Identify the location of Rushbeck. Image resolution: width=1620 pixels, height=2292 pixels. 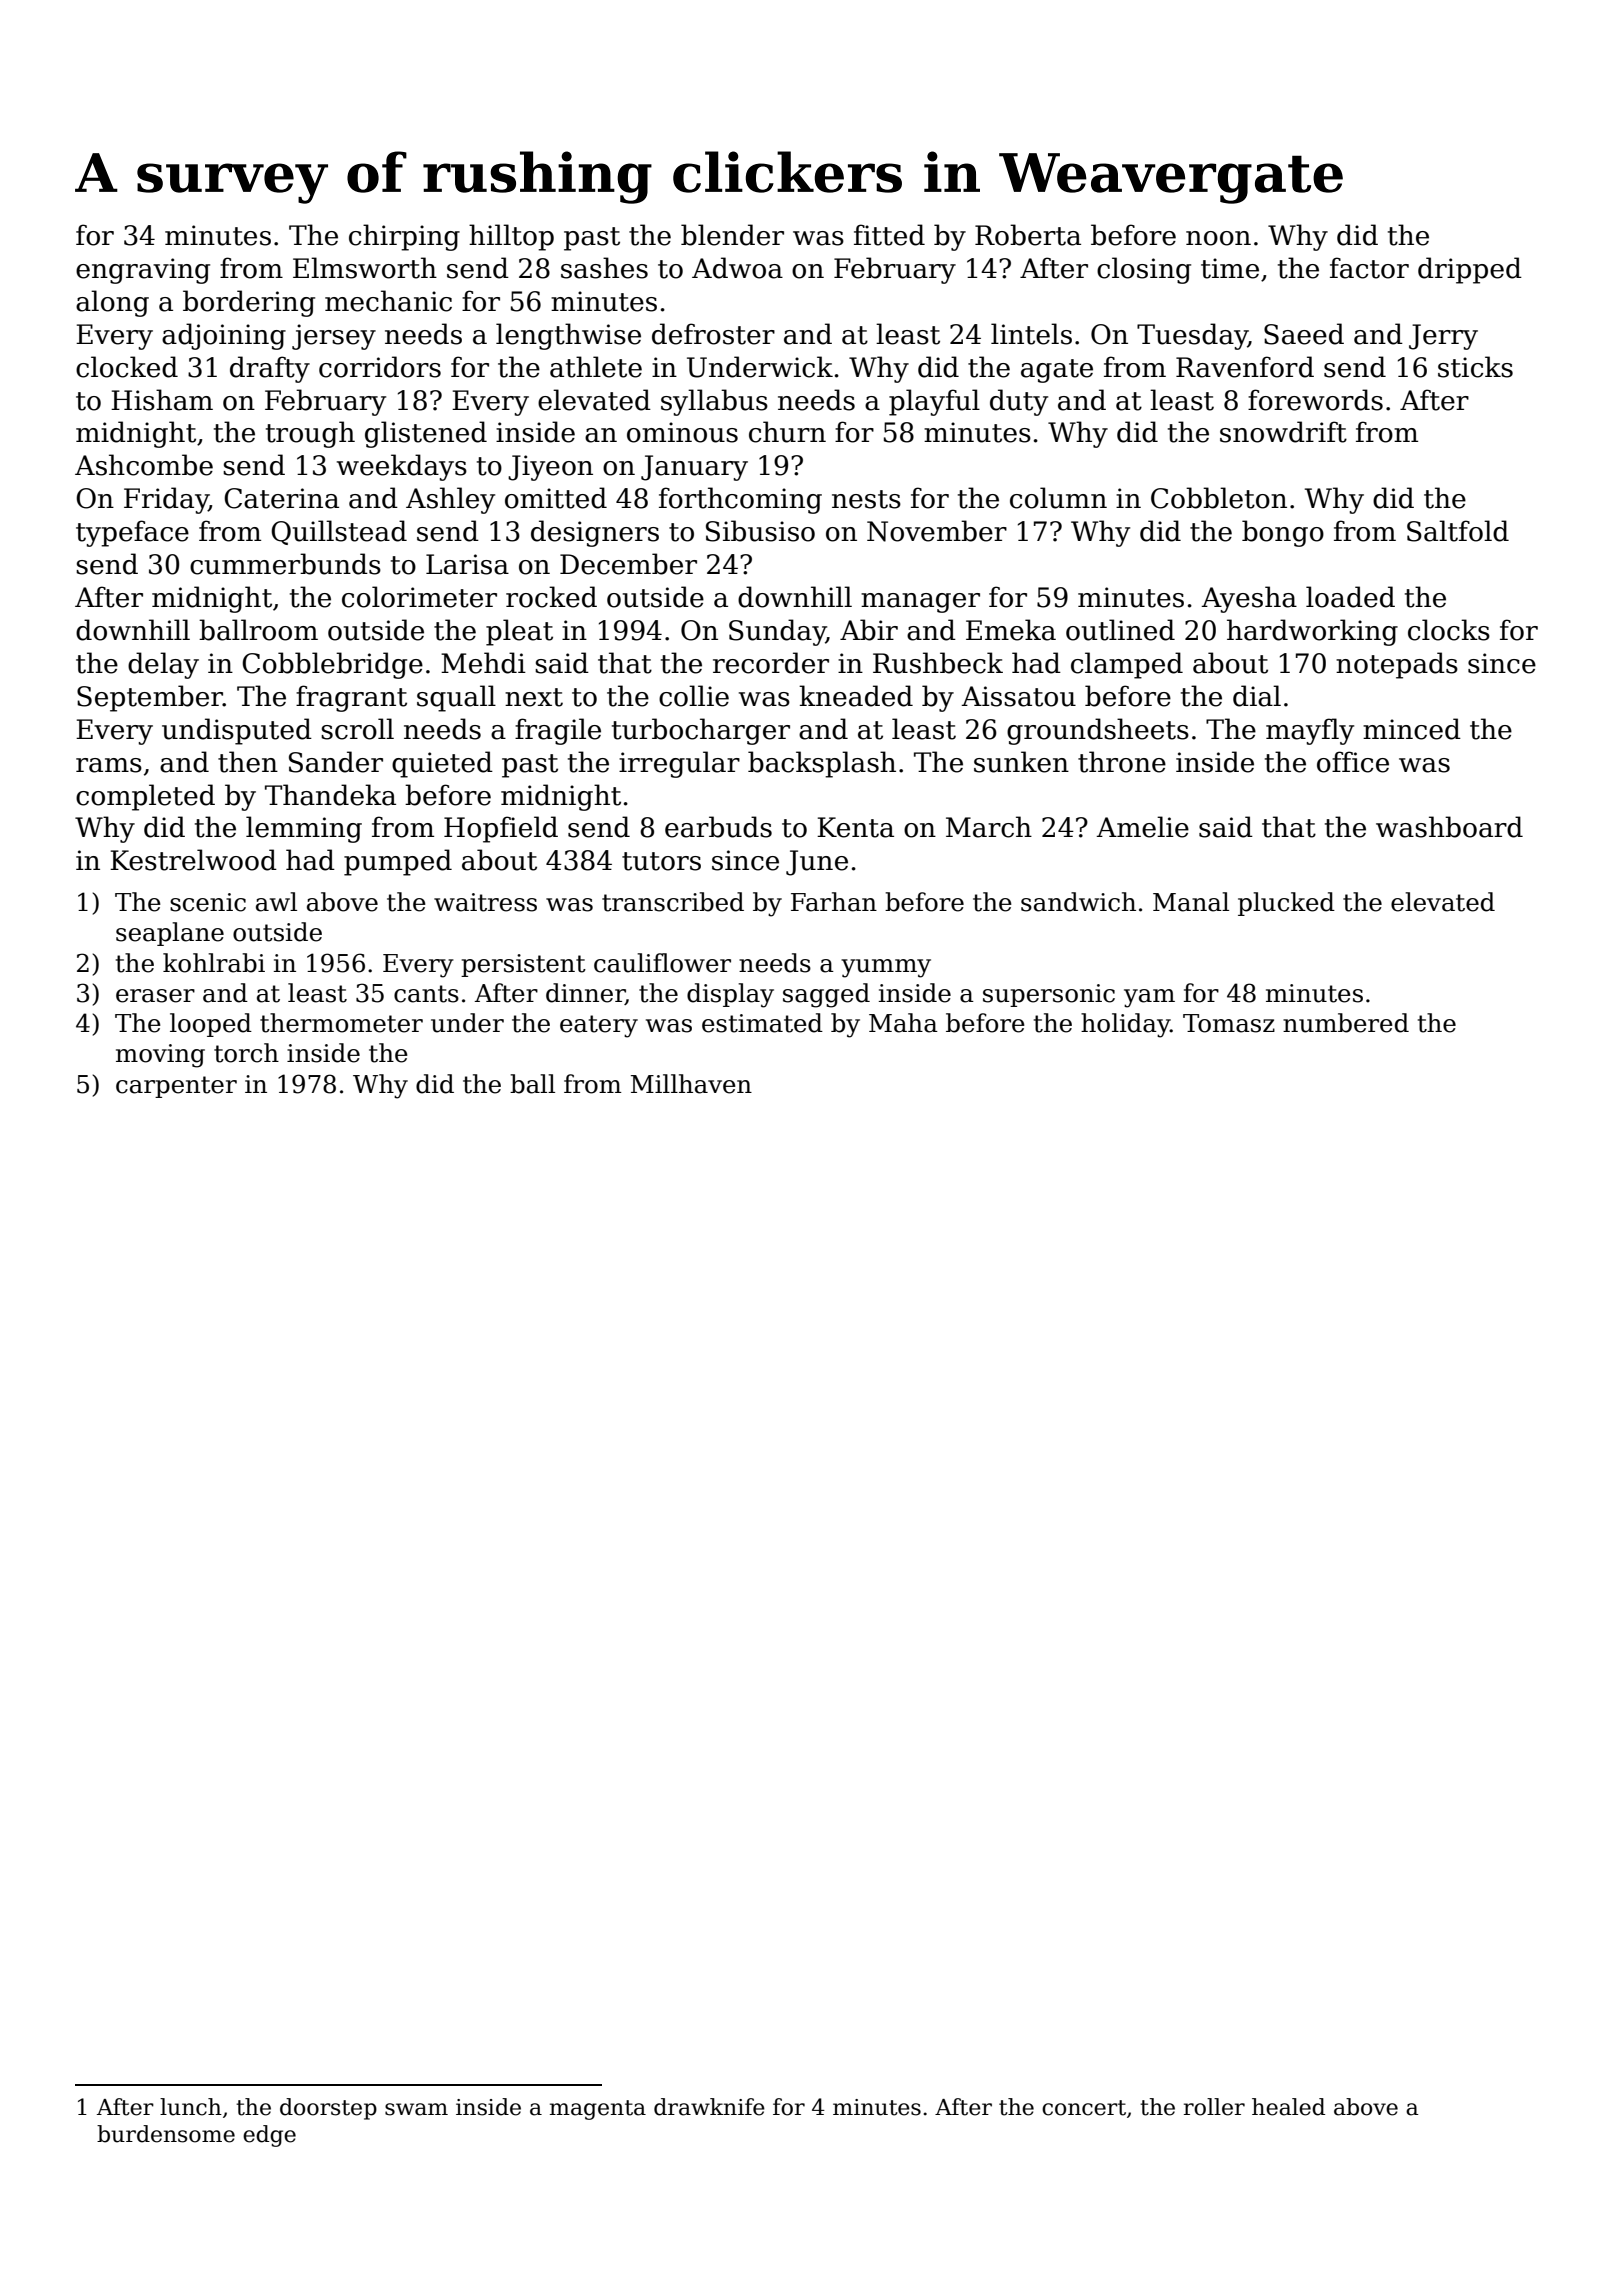
(938, 663).
